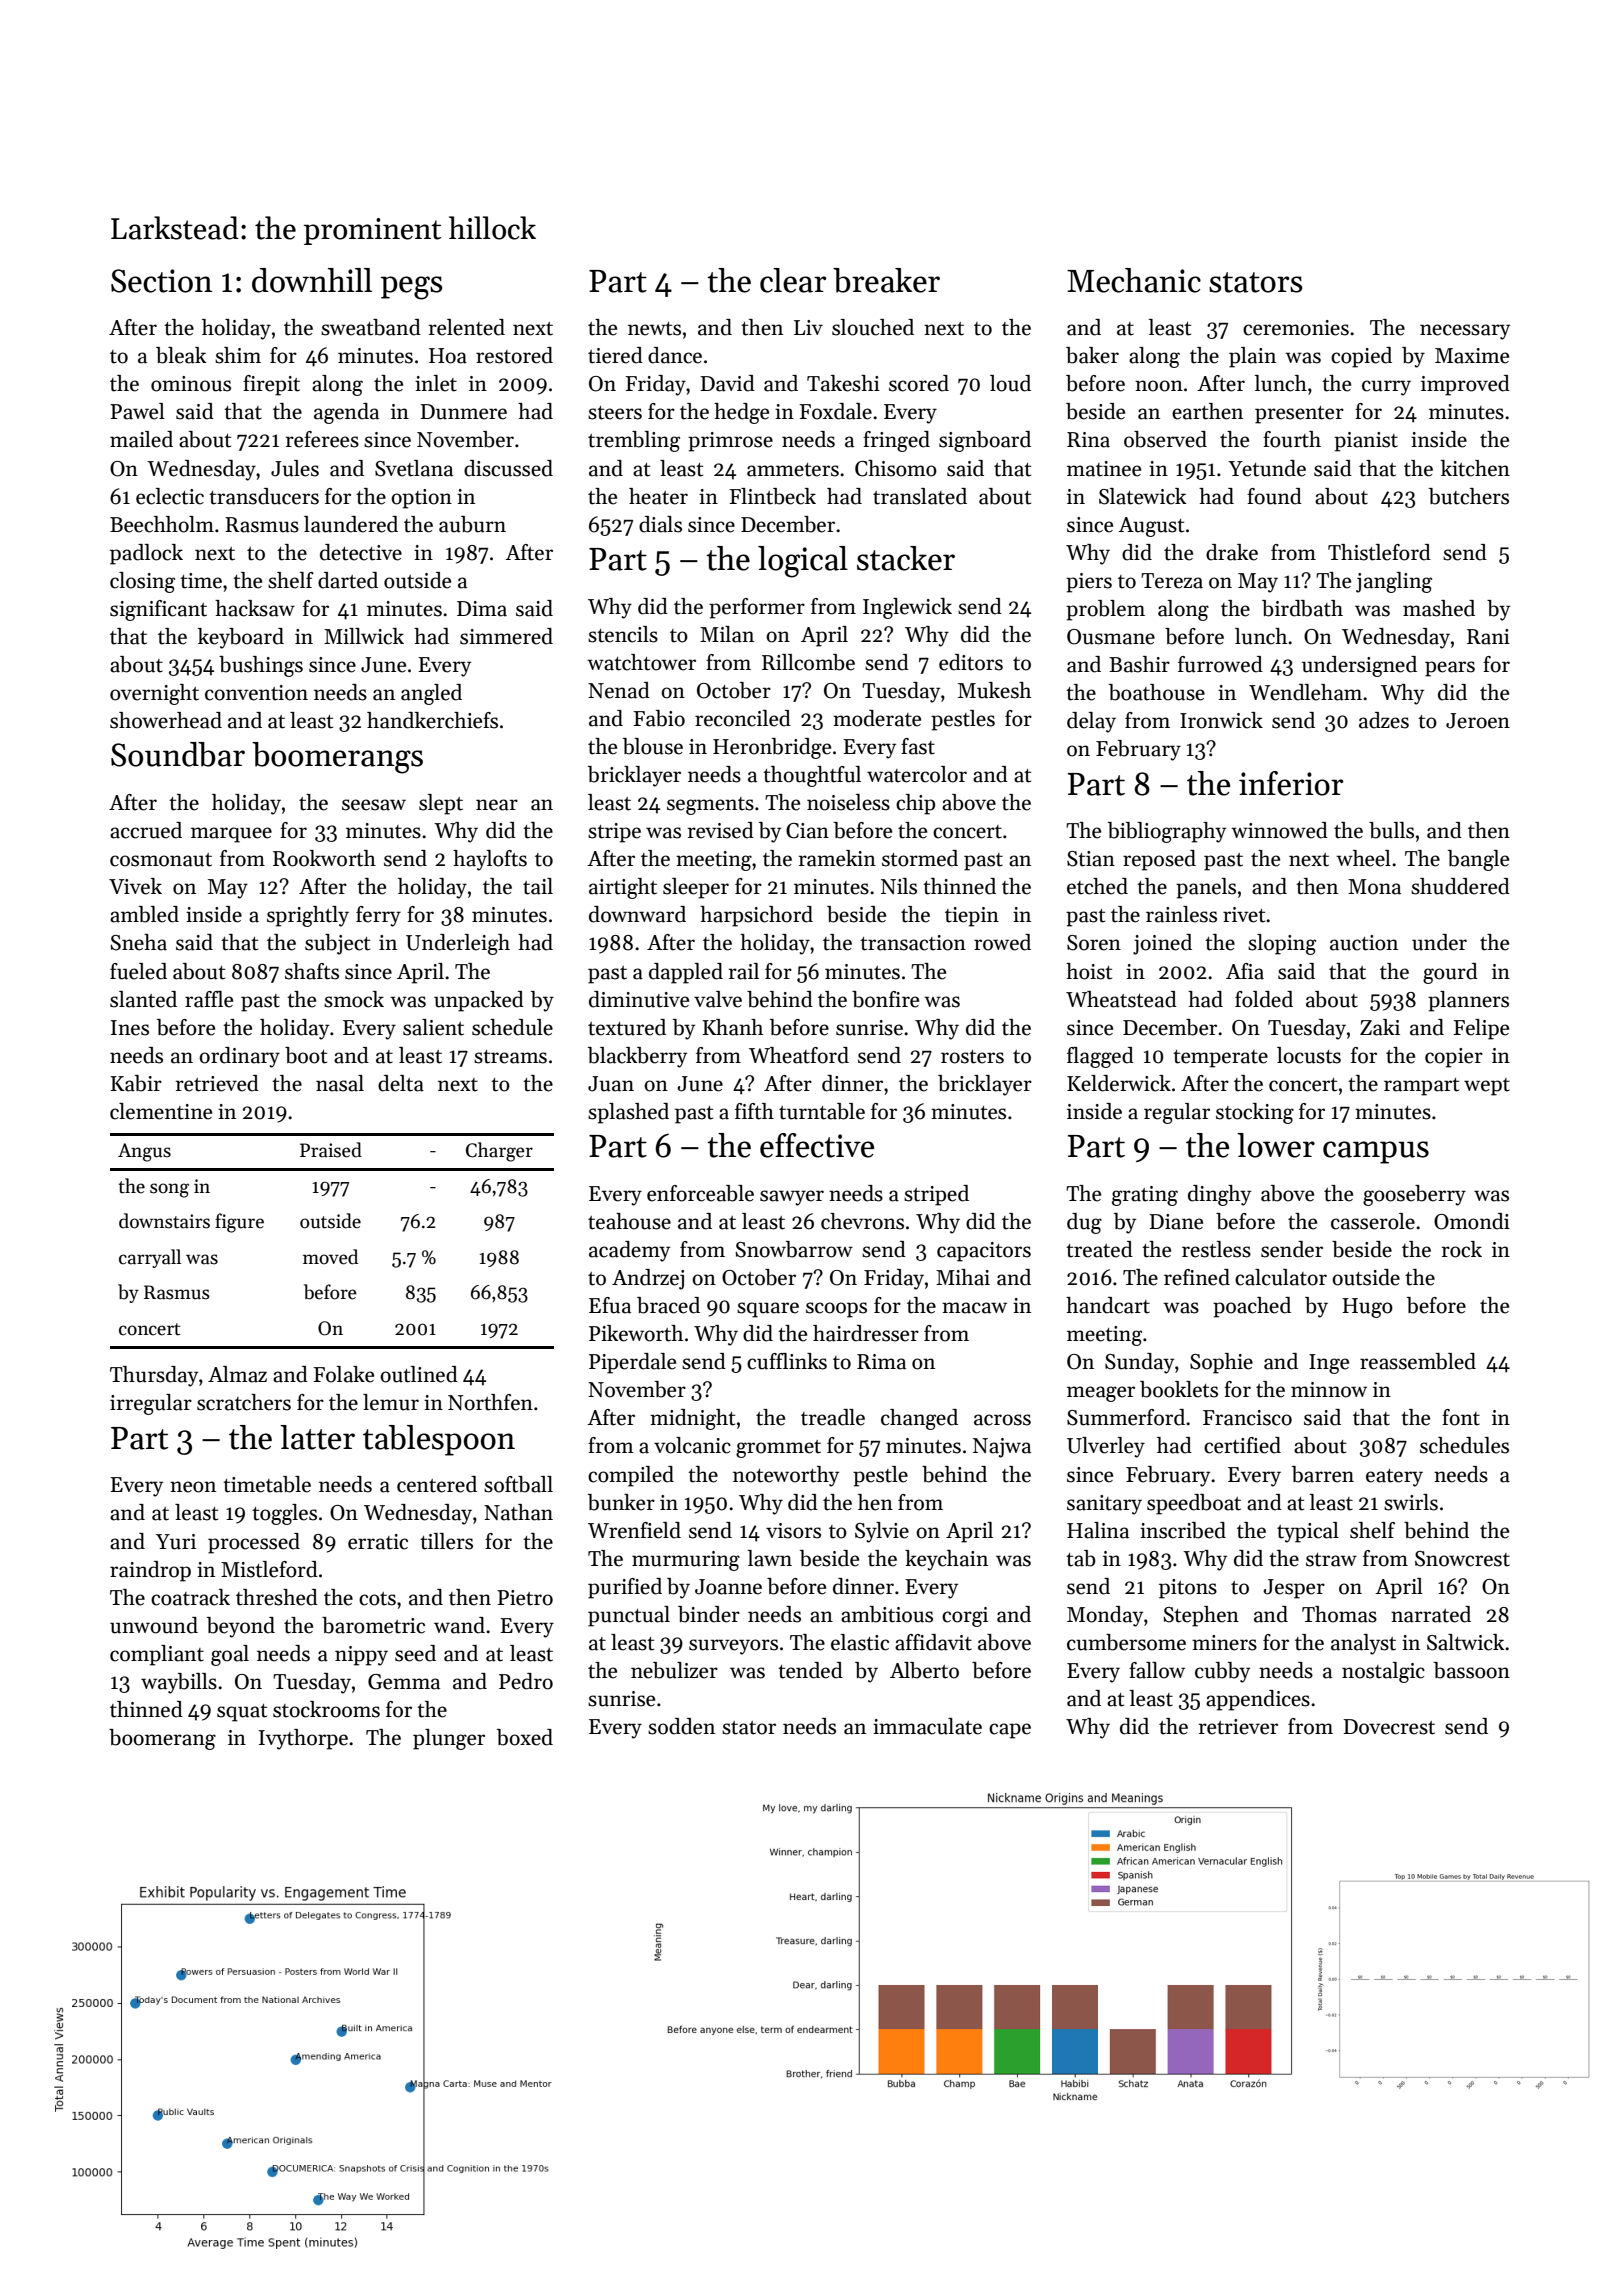  I want to click on fifth, so click(754, 1111).
